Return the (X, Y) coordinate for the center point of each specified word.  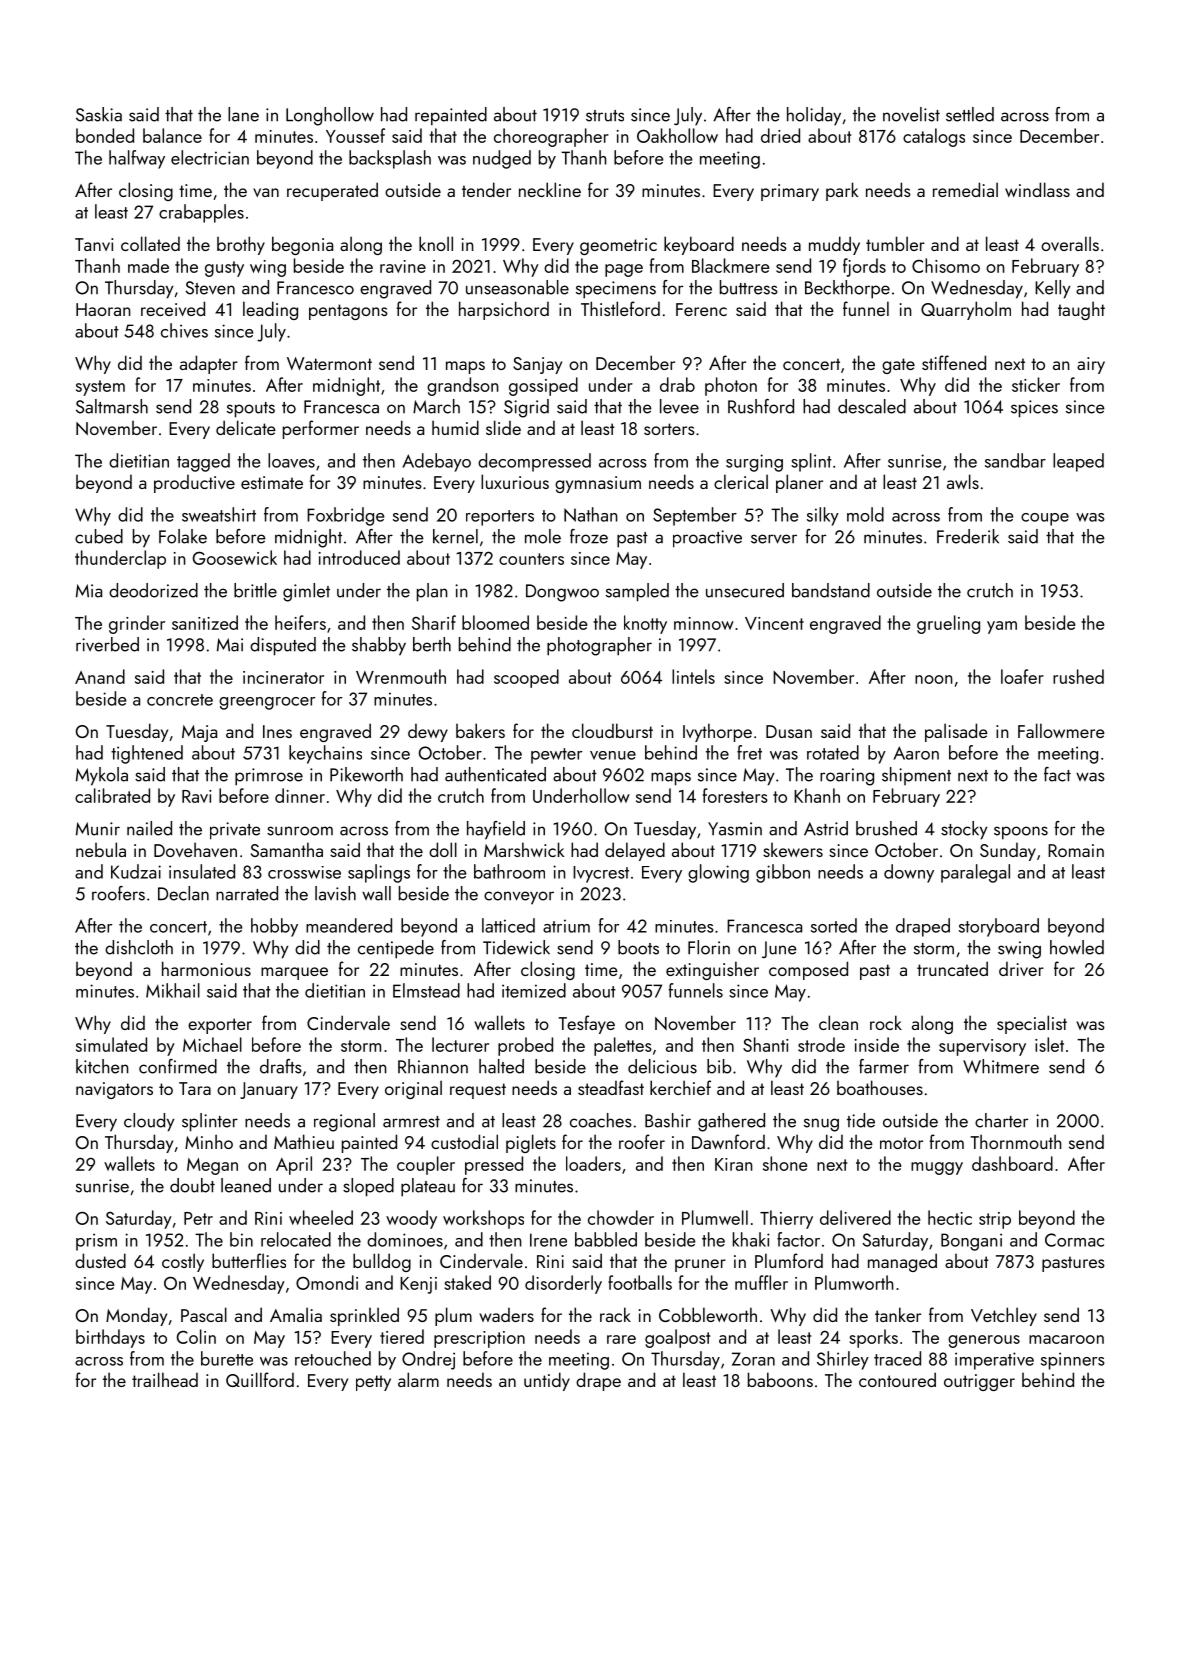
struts (605, 116)
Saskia (99, 114)
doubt (192, 1185)
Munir (98, 829)
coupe (1045, 519)
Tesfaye (586, 1024)
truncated (952, 968)
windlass (1037, 189)
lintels (693, 676)
